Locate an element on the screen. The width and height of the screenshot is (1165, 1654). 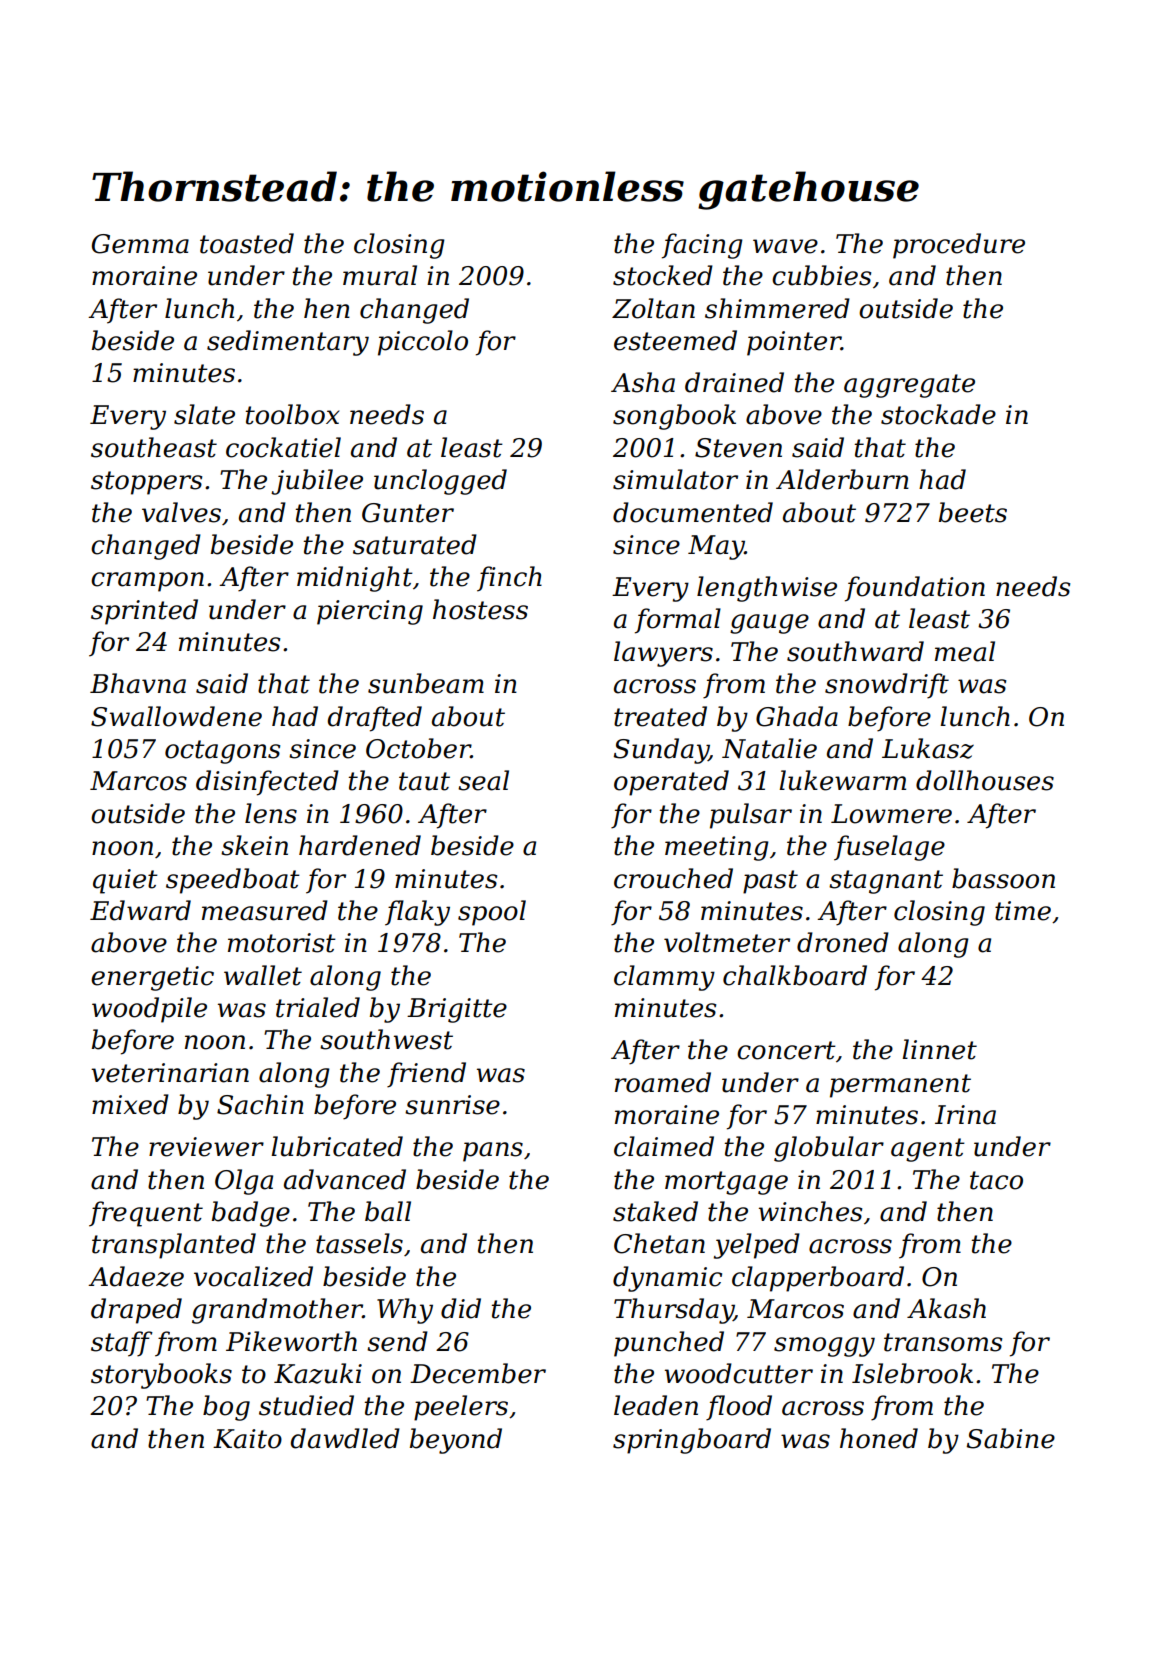
crouched is located at coordinates (673, 878).
